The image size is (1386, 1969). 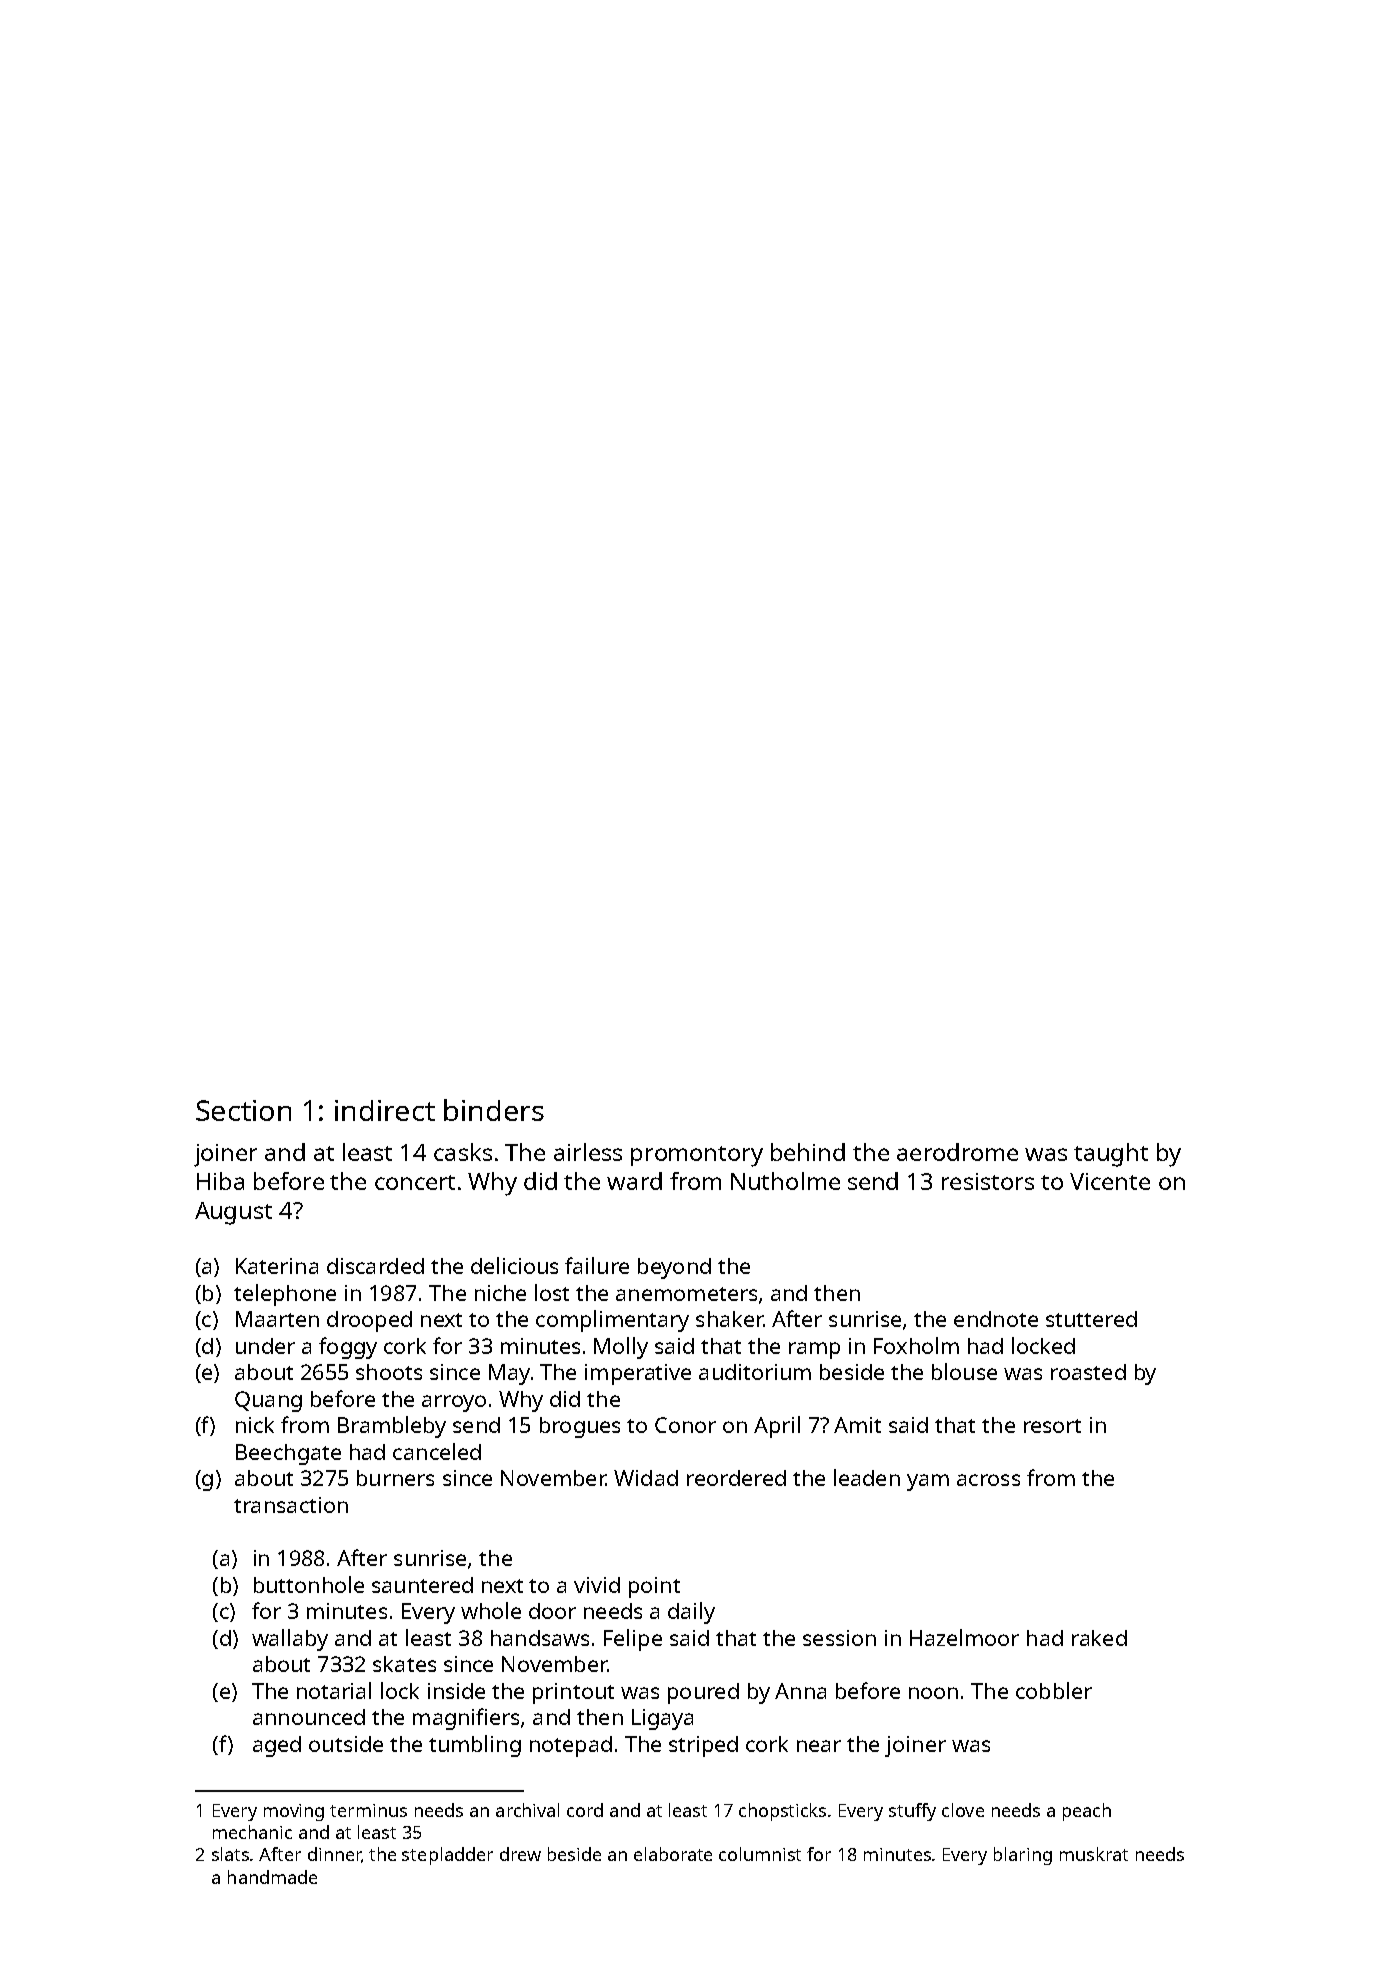 What do you see at coordinates (243, 1110) in the screenshot?
I see `Section` at bounding box center [243, 1110].
